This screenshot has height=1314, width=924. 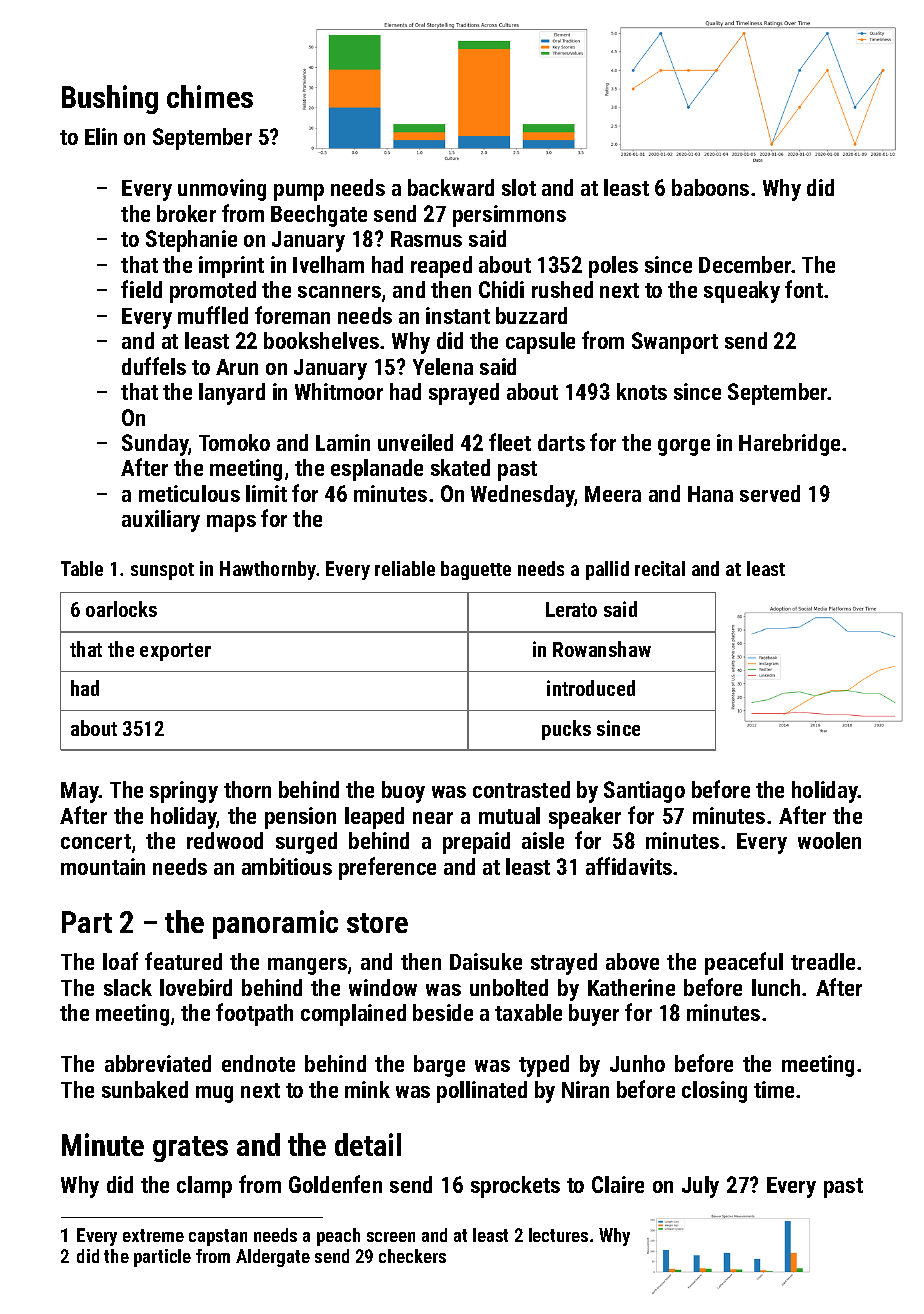 I want to click on loaf, so click(x=120, y=961).
